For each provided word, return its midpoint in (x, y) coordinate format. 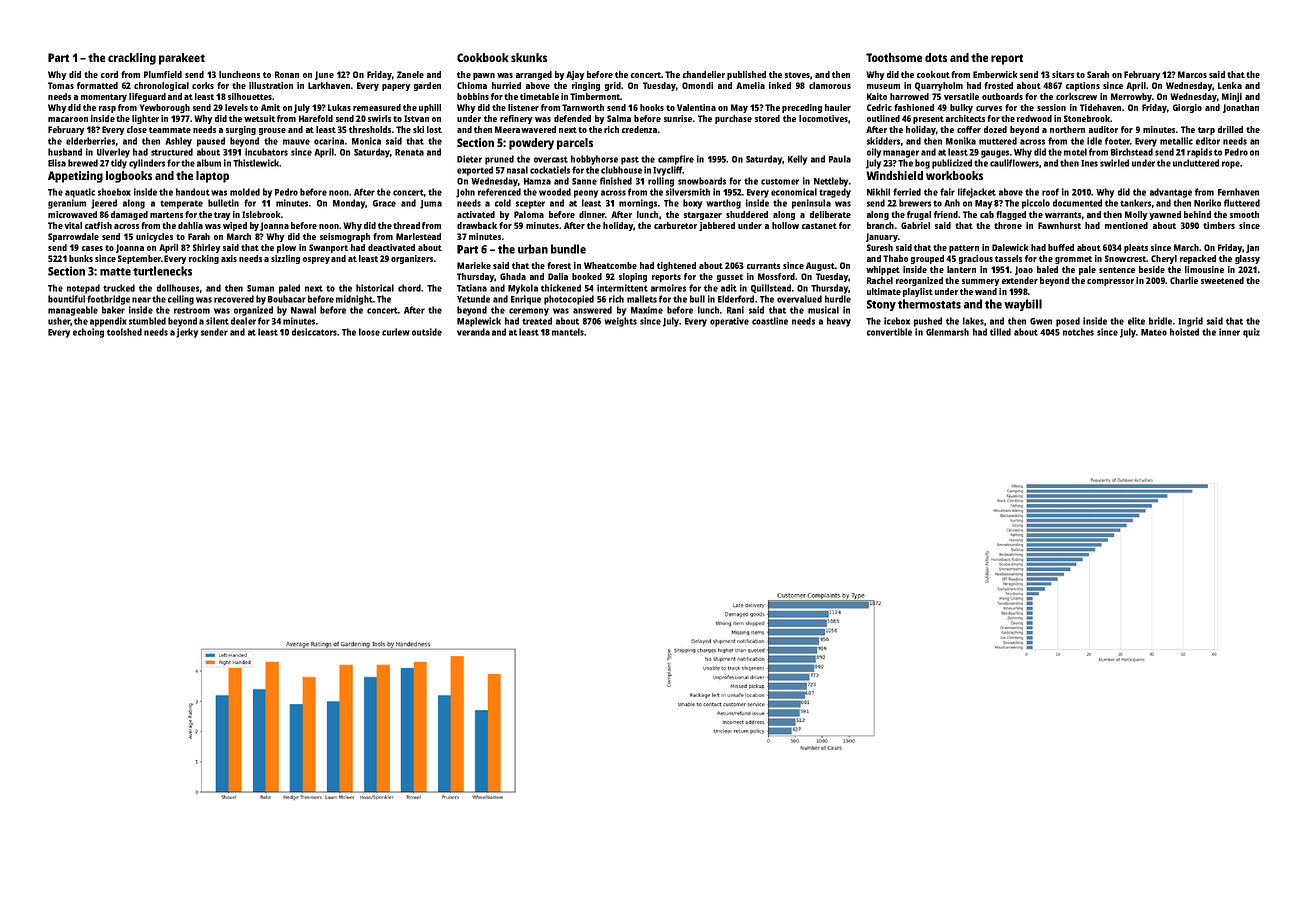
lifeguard (147, 97)
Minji (1232, 97)
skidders (883, 141)
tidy (119, 164)
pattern (964, 249)
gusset (730, 278)
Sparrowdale (73, 237)
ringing (586, 86)
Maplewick (479, 322)
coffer (969, 129)
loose (369, 332)
